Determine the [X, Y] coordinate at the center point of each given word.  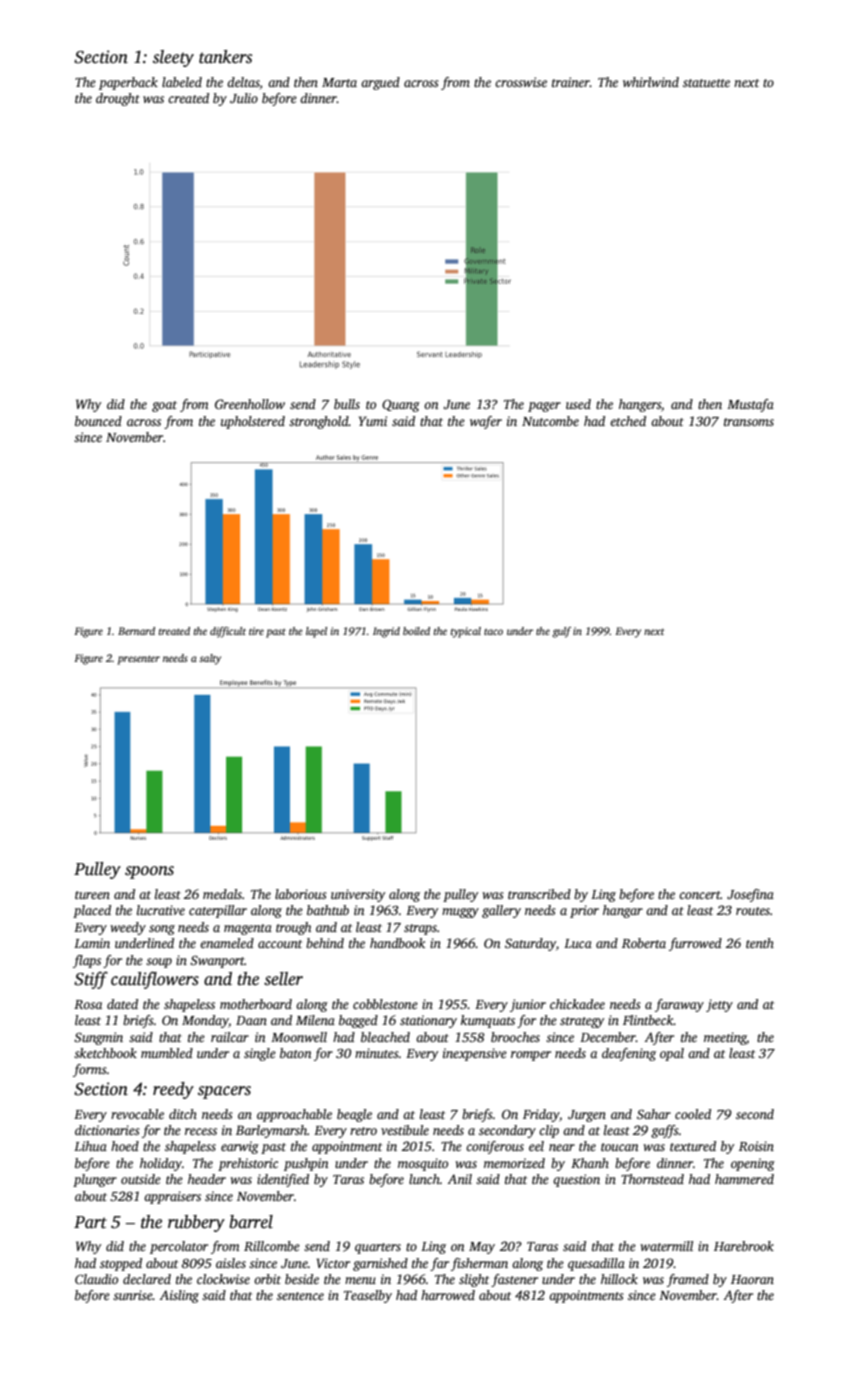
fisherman [479, 1264]
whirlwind [651, 82]
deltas [243, 82]
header [207, 1179]
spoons [149, 872]
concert [700, 895]
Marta [339, 82]
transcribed [539, 894]
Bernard [136, 631]
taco [493, 632]
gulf [561, 632]
